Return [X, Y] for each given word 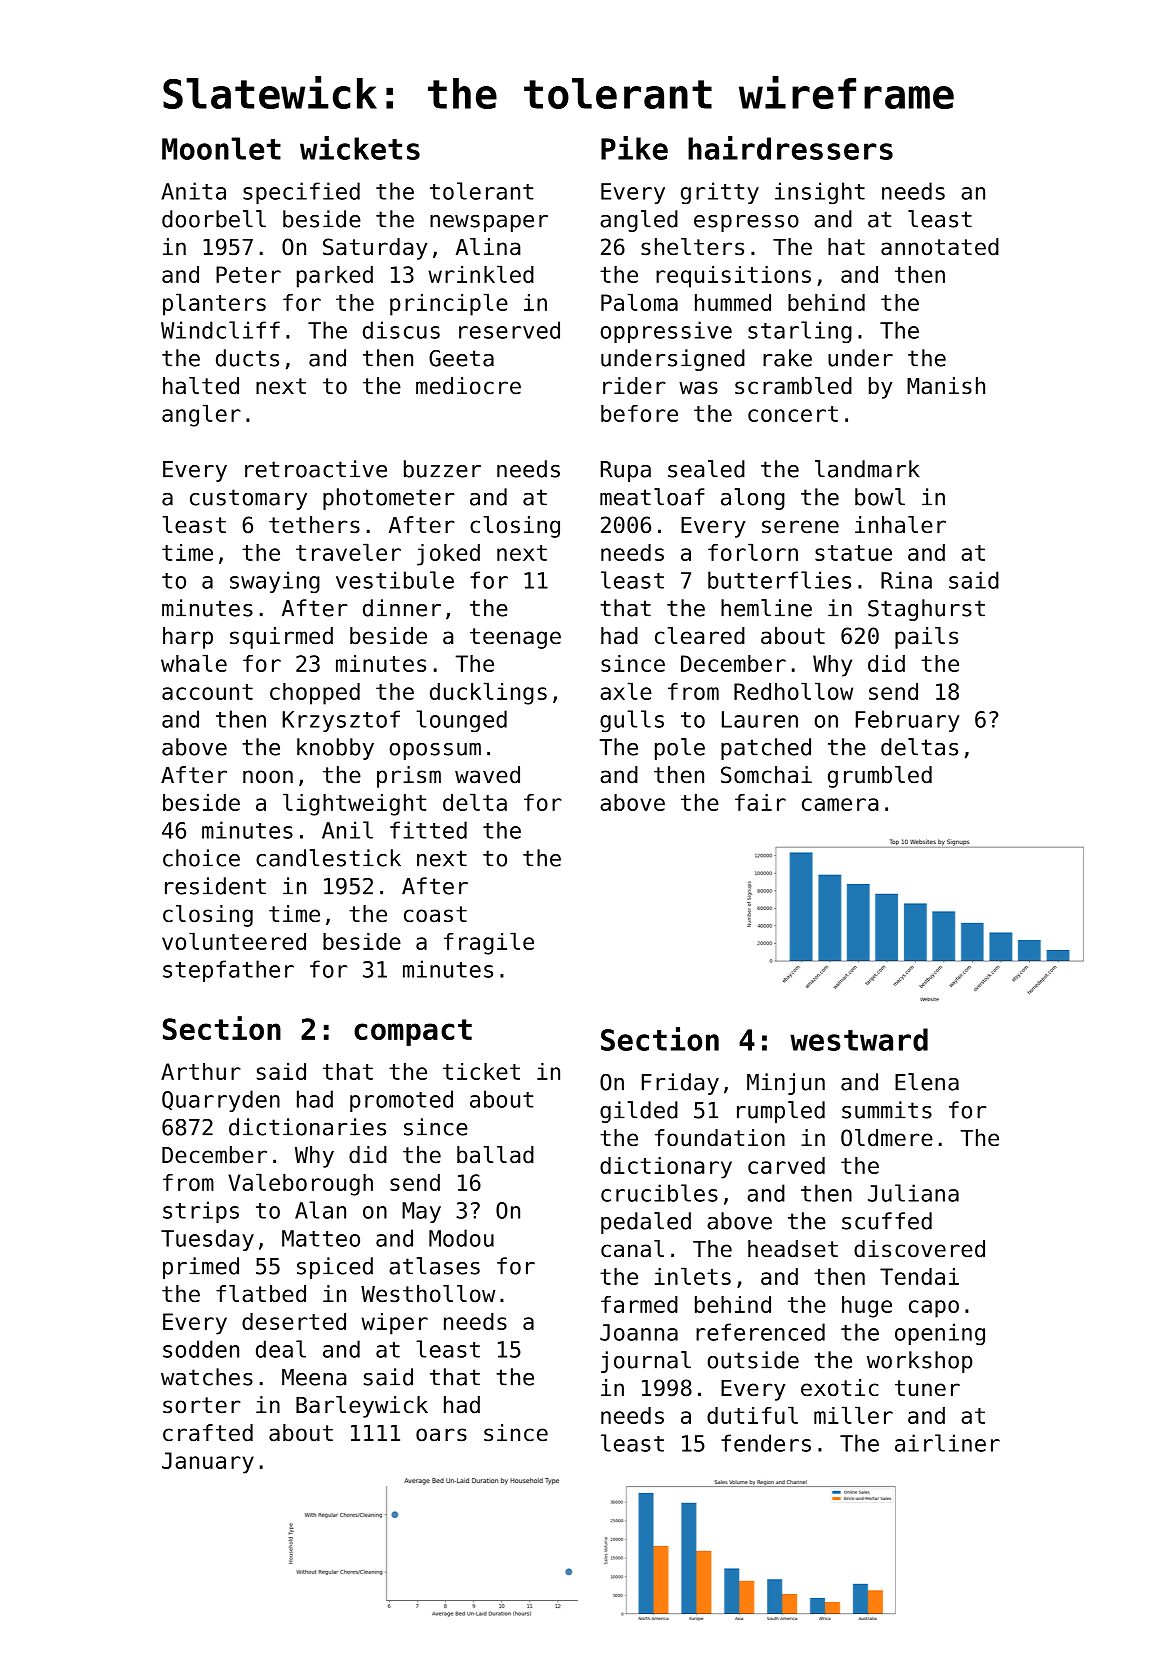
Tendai [919, 1276]
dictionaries [307, 1127]
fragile [489, 943]
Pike [634, 148]
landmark [867, 469]
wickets [360, 148]
